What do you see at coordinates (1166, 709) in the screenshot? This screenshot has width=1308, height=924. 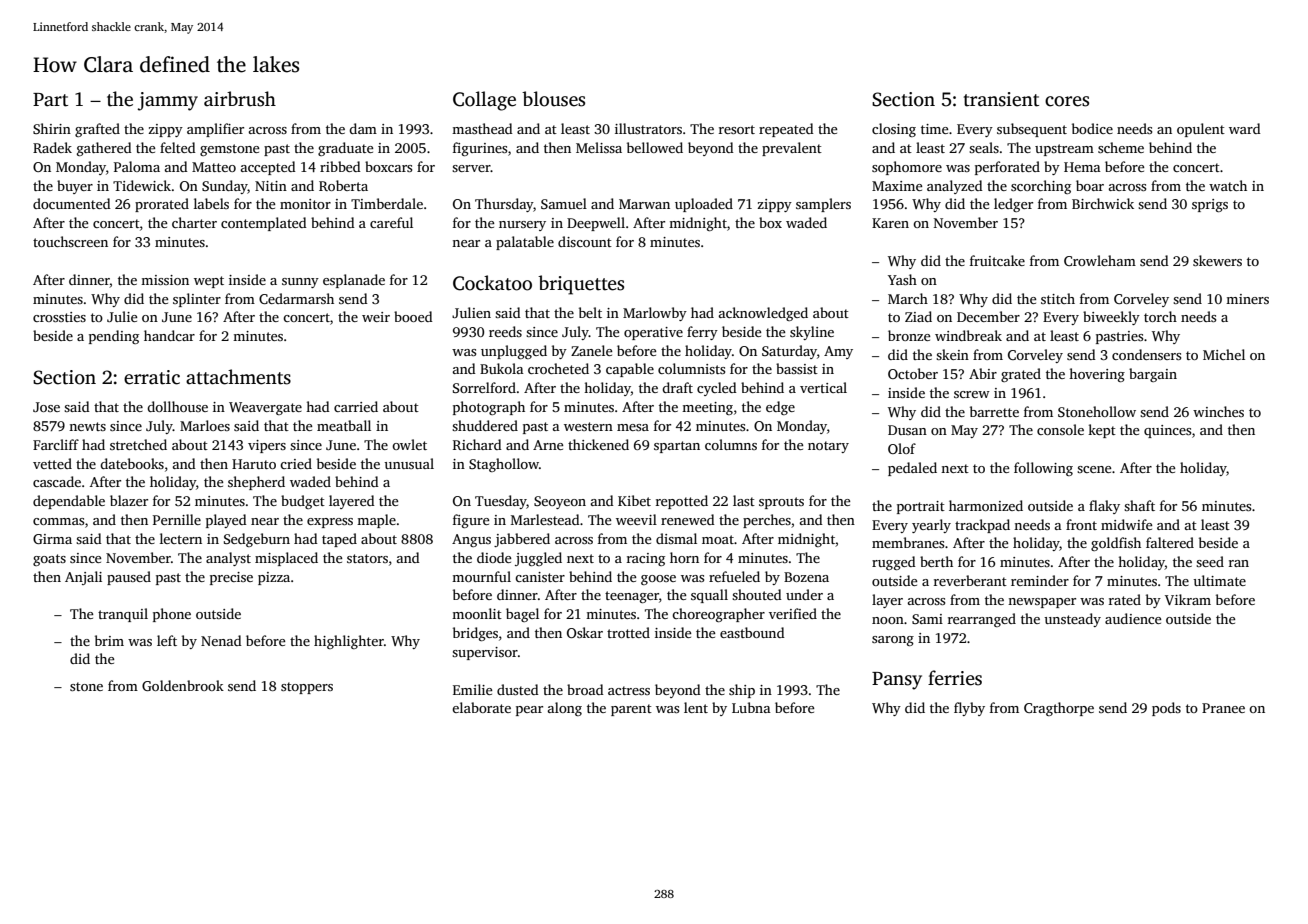 I see `pods` at bounding box center [1166, 709].
